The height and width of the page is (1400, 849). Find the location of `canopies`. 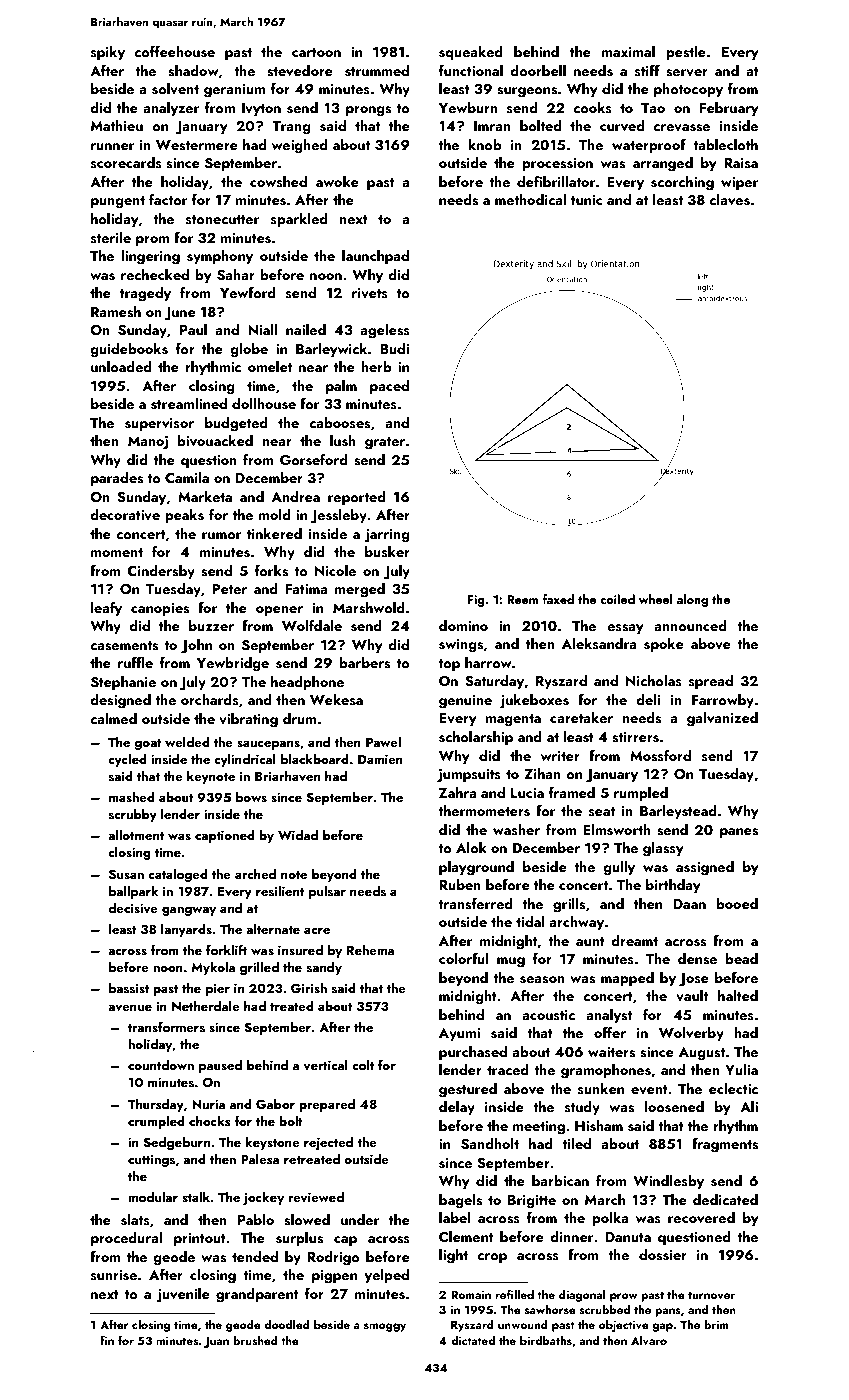

canopies is located at coordinates (160, 609).
